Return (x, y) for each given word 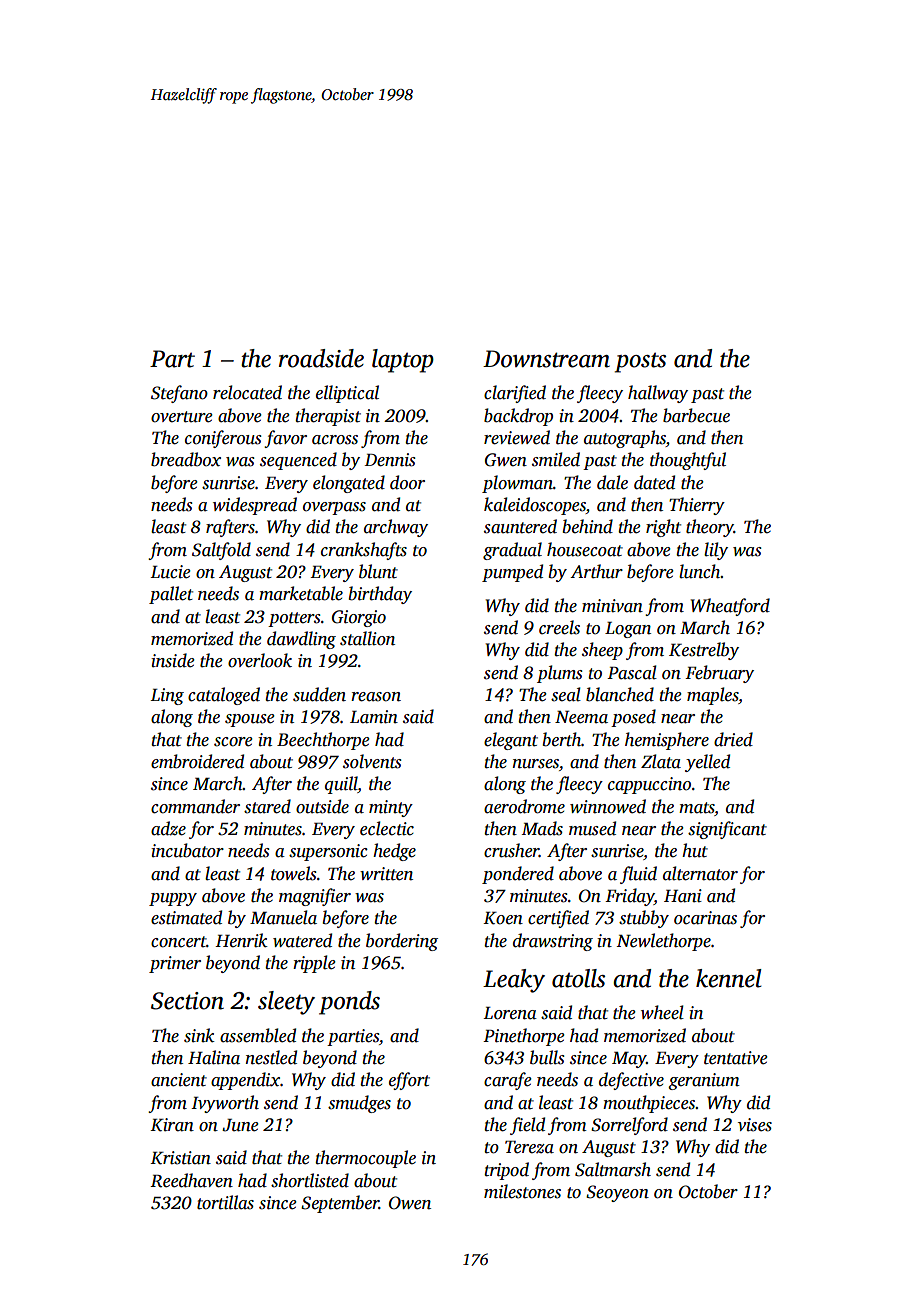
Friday (629, 897)
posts (640, 362)
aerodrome (524, 806)
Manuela (283, 917)
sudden (319, 694)
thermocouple (365, 1159)
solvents (372, 761)
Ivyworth (225, 1104)
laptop (403, 361)
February (719, 674)
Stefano (179, 394)
